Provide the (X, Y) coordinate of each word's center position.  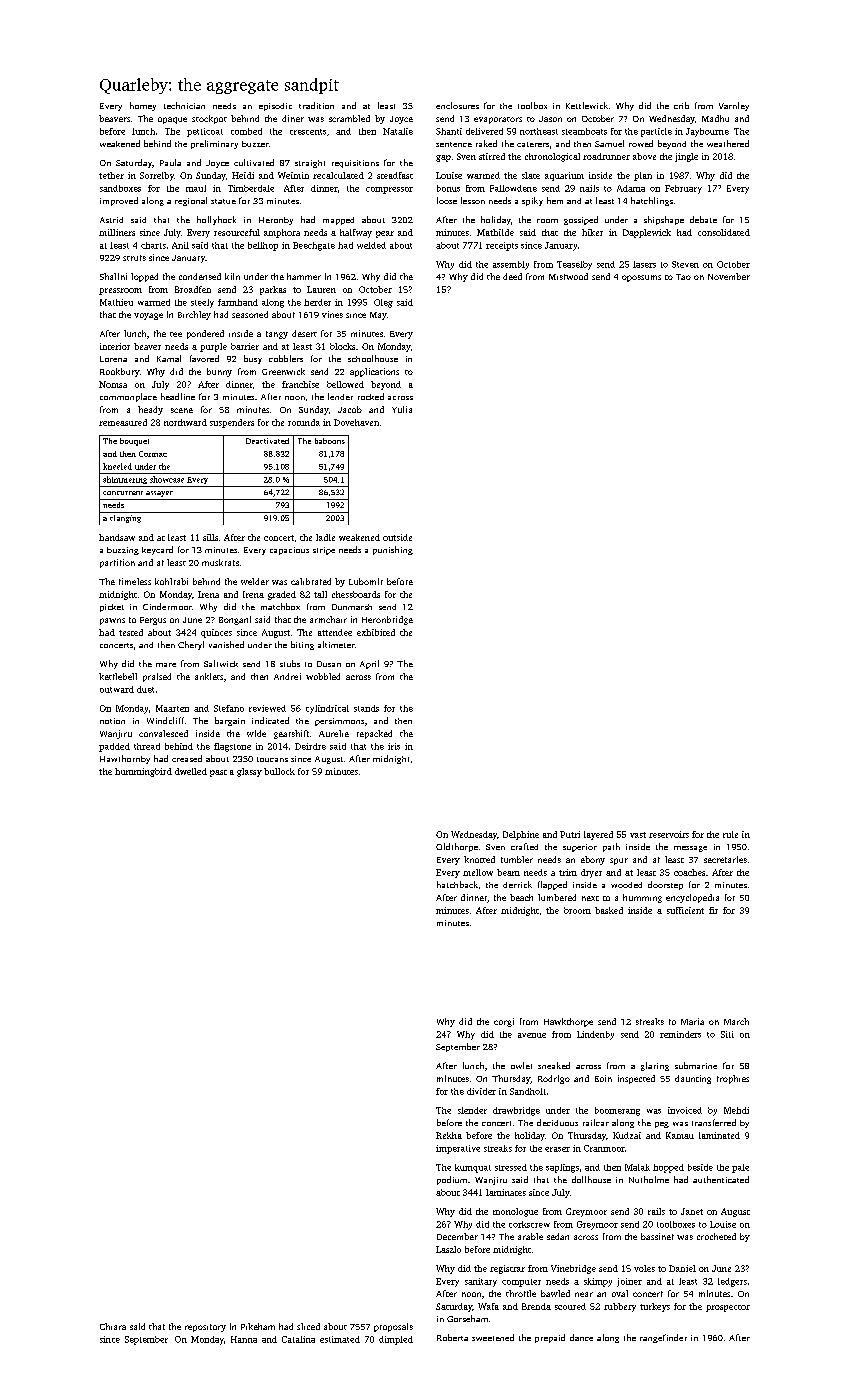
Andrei (287, 676)
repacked (374, 734)
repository (205, 1328)
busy (253, 359)
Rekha (449, 1135)
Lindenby (595, 1035)
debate (703, 219)
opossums (641, 278)
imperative (458, 1149)
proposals (393, 1327)
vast (638, 835)
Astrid (111, 220)
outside (397, 537)
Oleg (383, 303)
